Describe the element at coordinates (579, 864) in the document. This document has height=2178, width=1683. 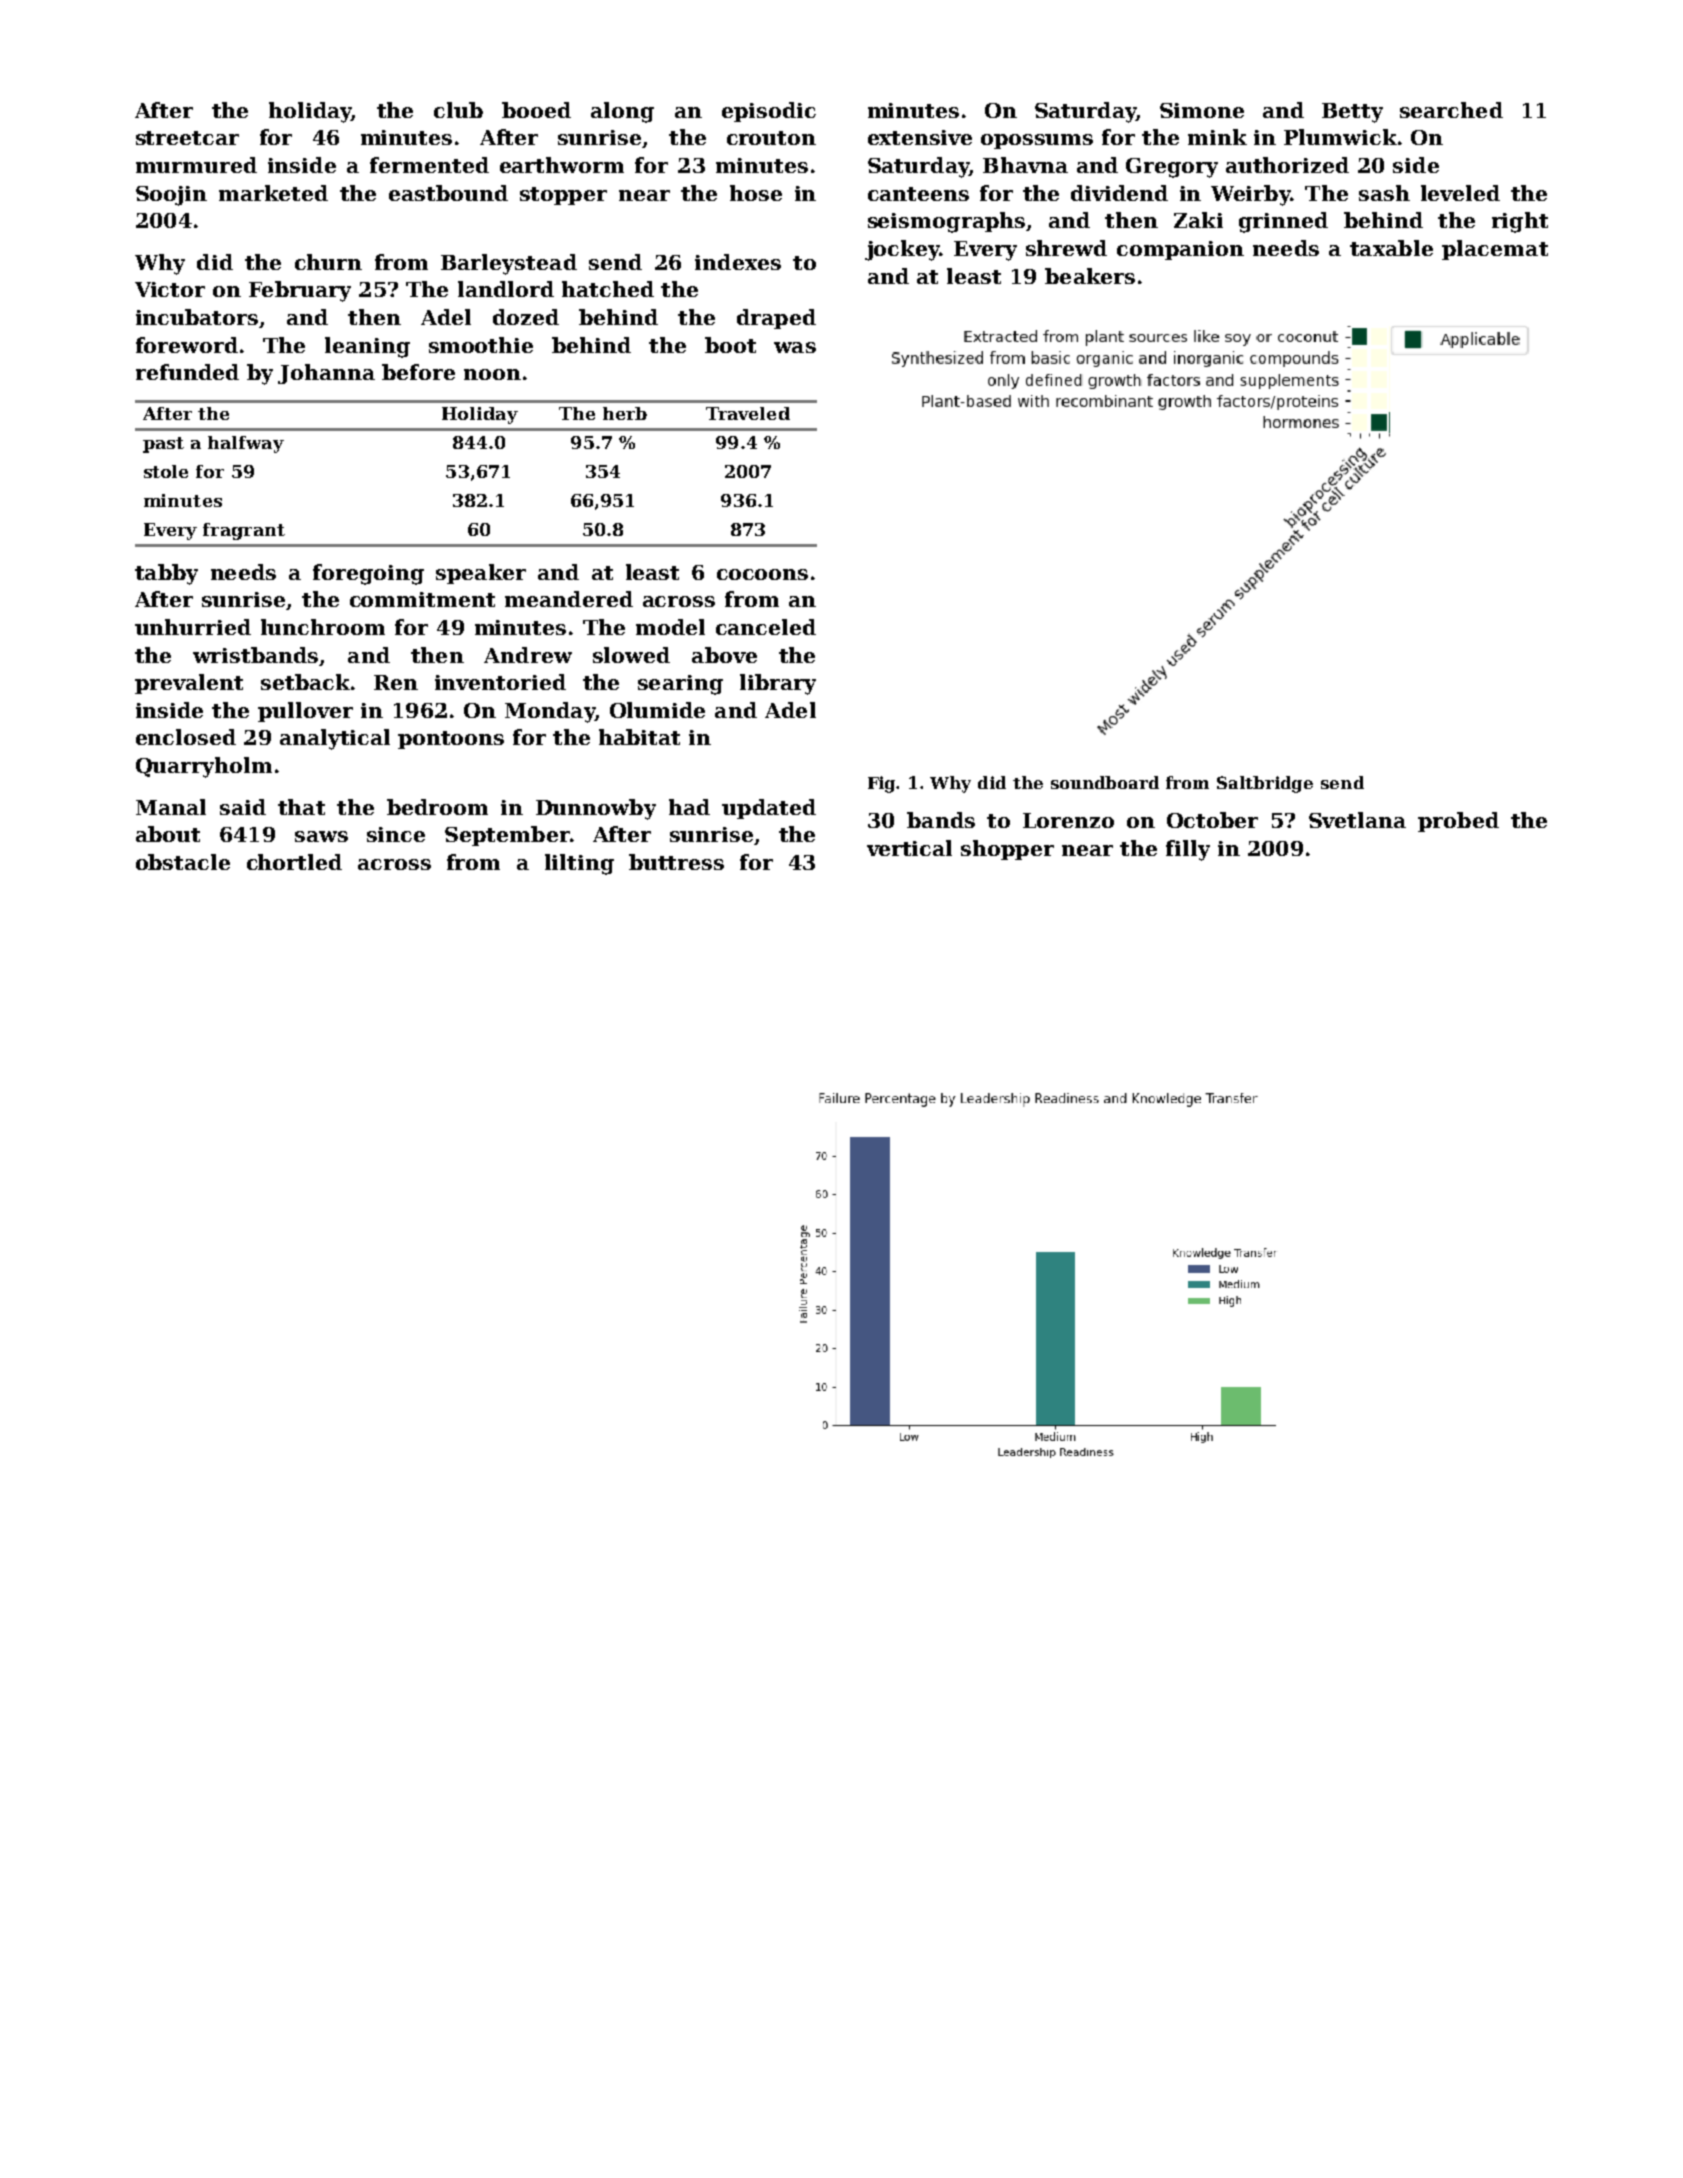
I see `lilting` at that location.
